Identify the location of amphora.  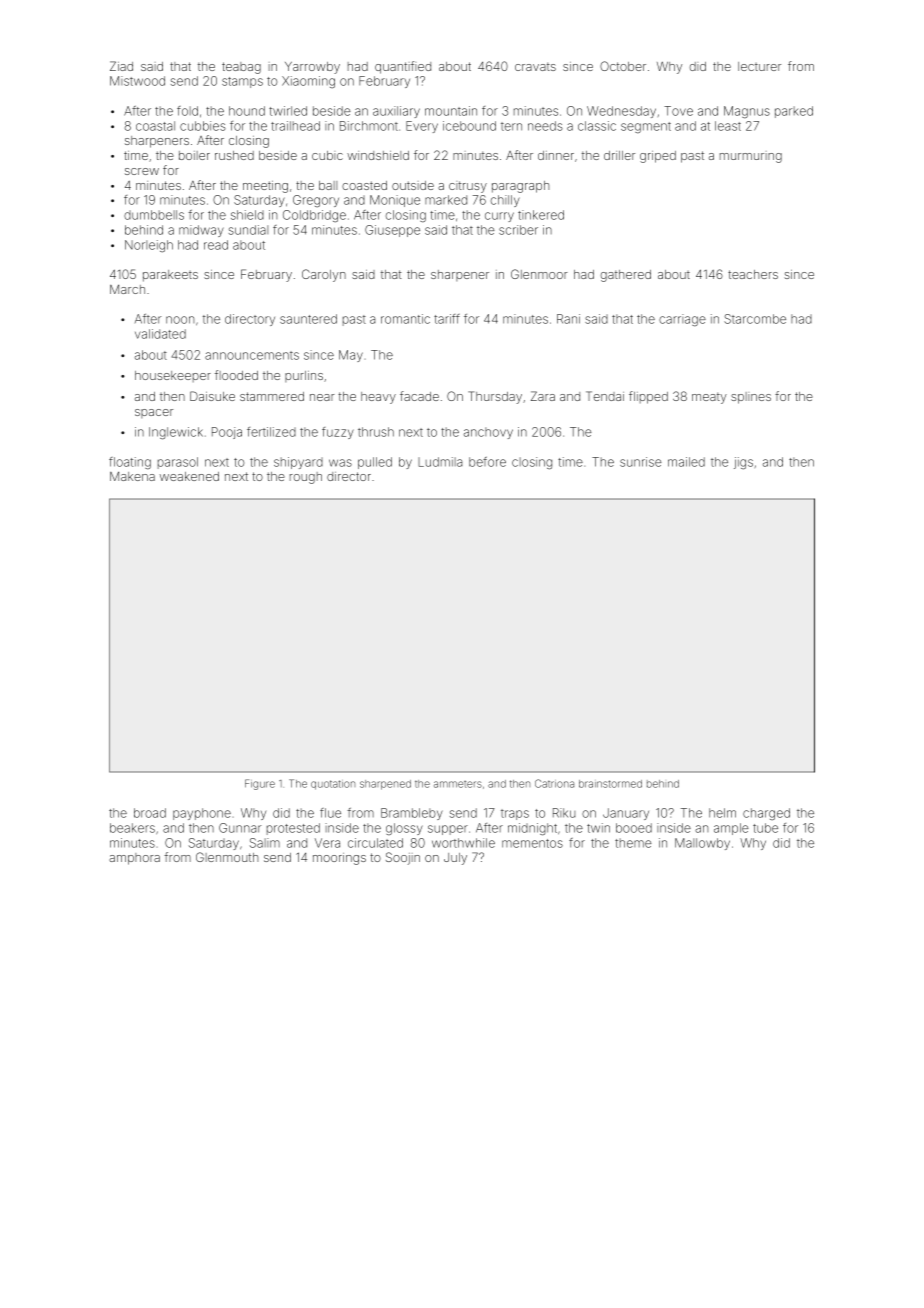
(134, 859).
